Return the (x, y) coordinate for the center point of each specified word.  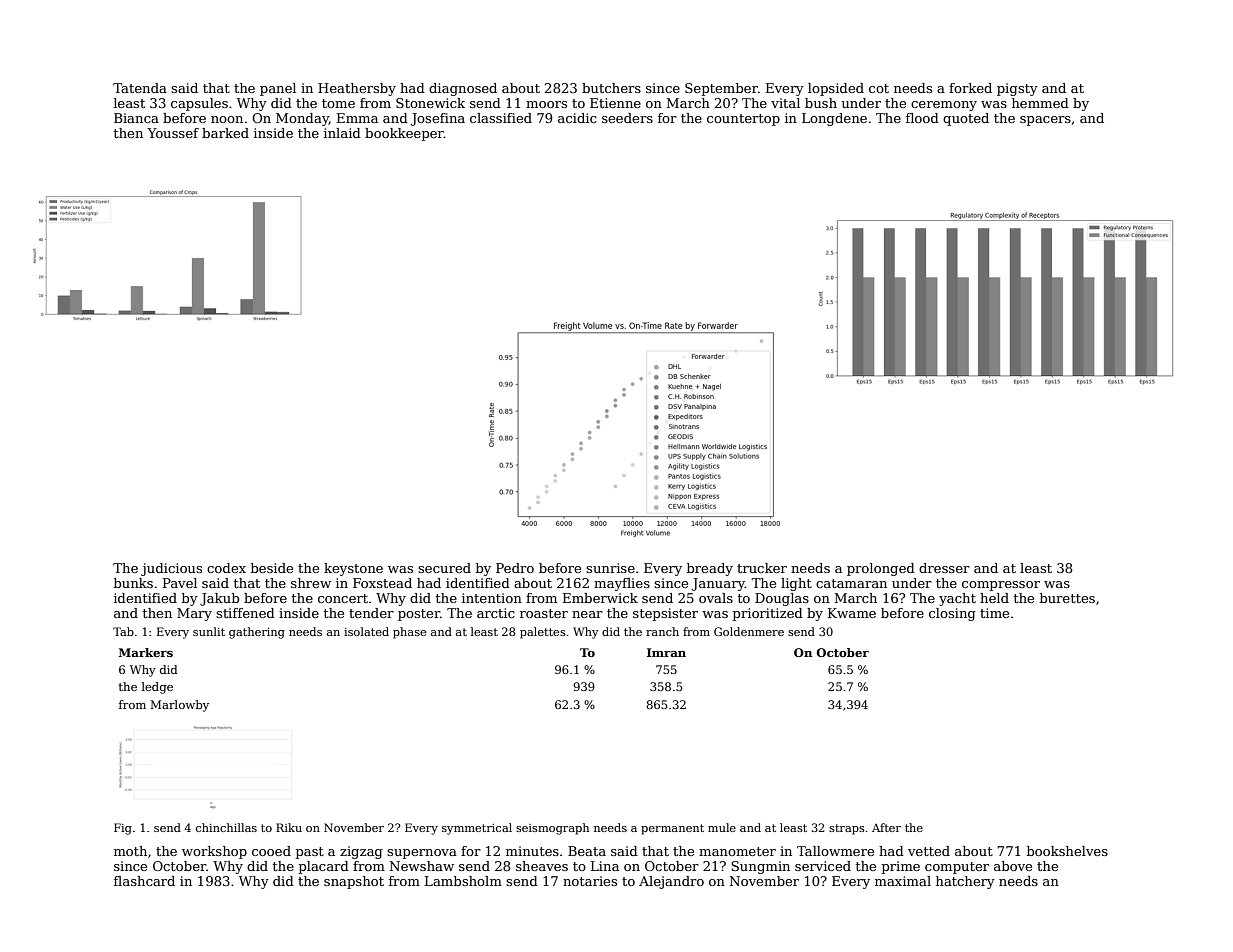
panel (278, 89)
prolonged (881, 569)
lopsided (836, 89)
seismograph (552, 829)
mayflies (622, 584)
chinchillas (226, 827)
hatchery (965, 882)
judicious (171, 569)
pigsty (1017, 89)
